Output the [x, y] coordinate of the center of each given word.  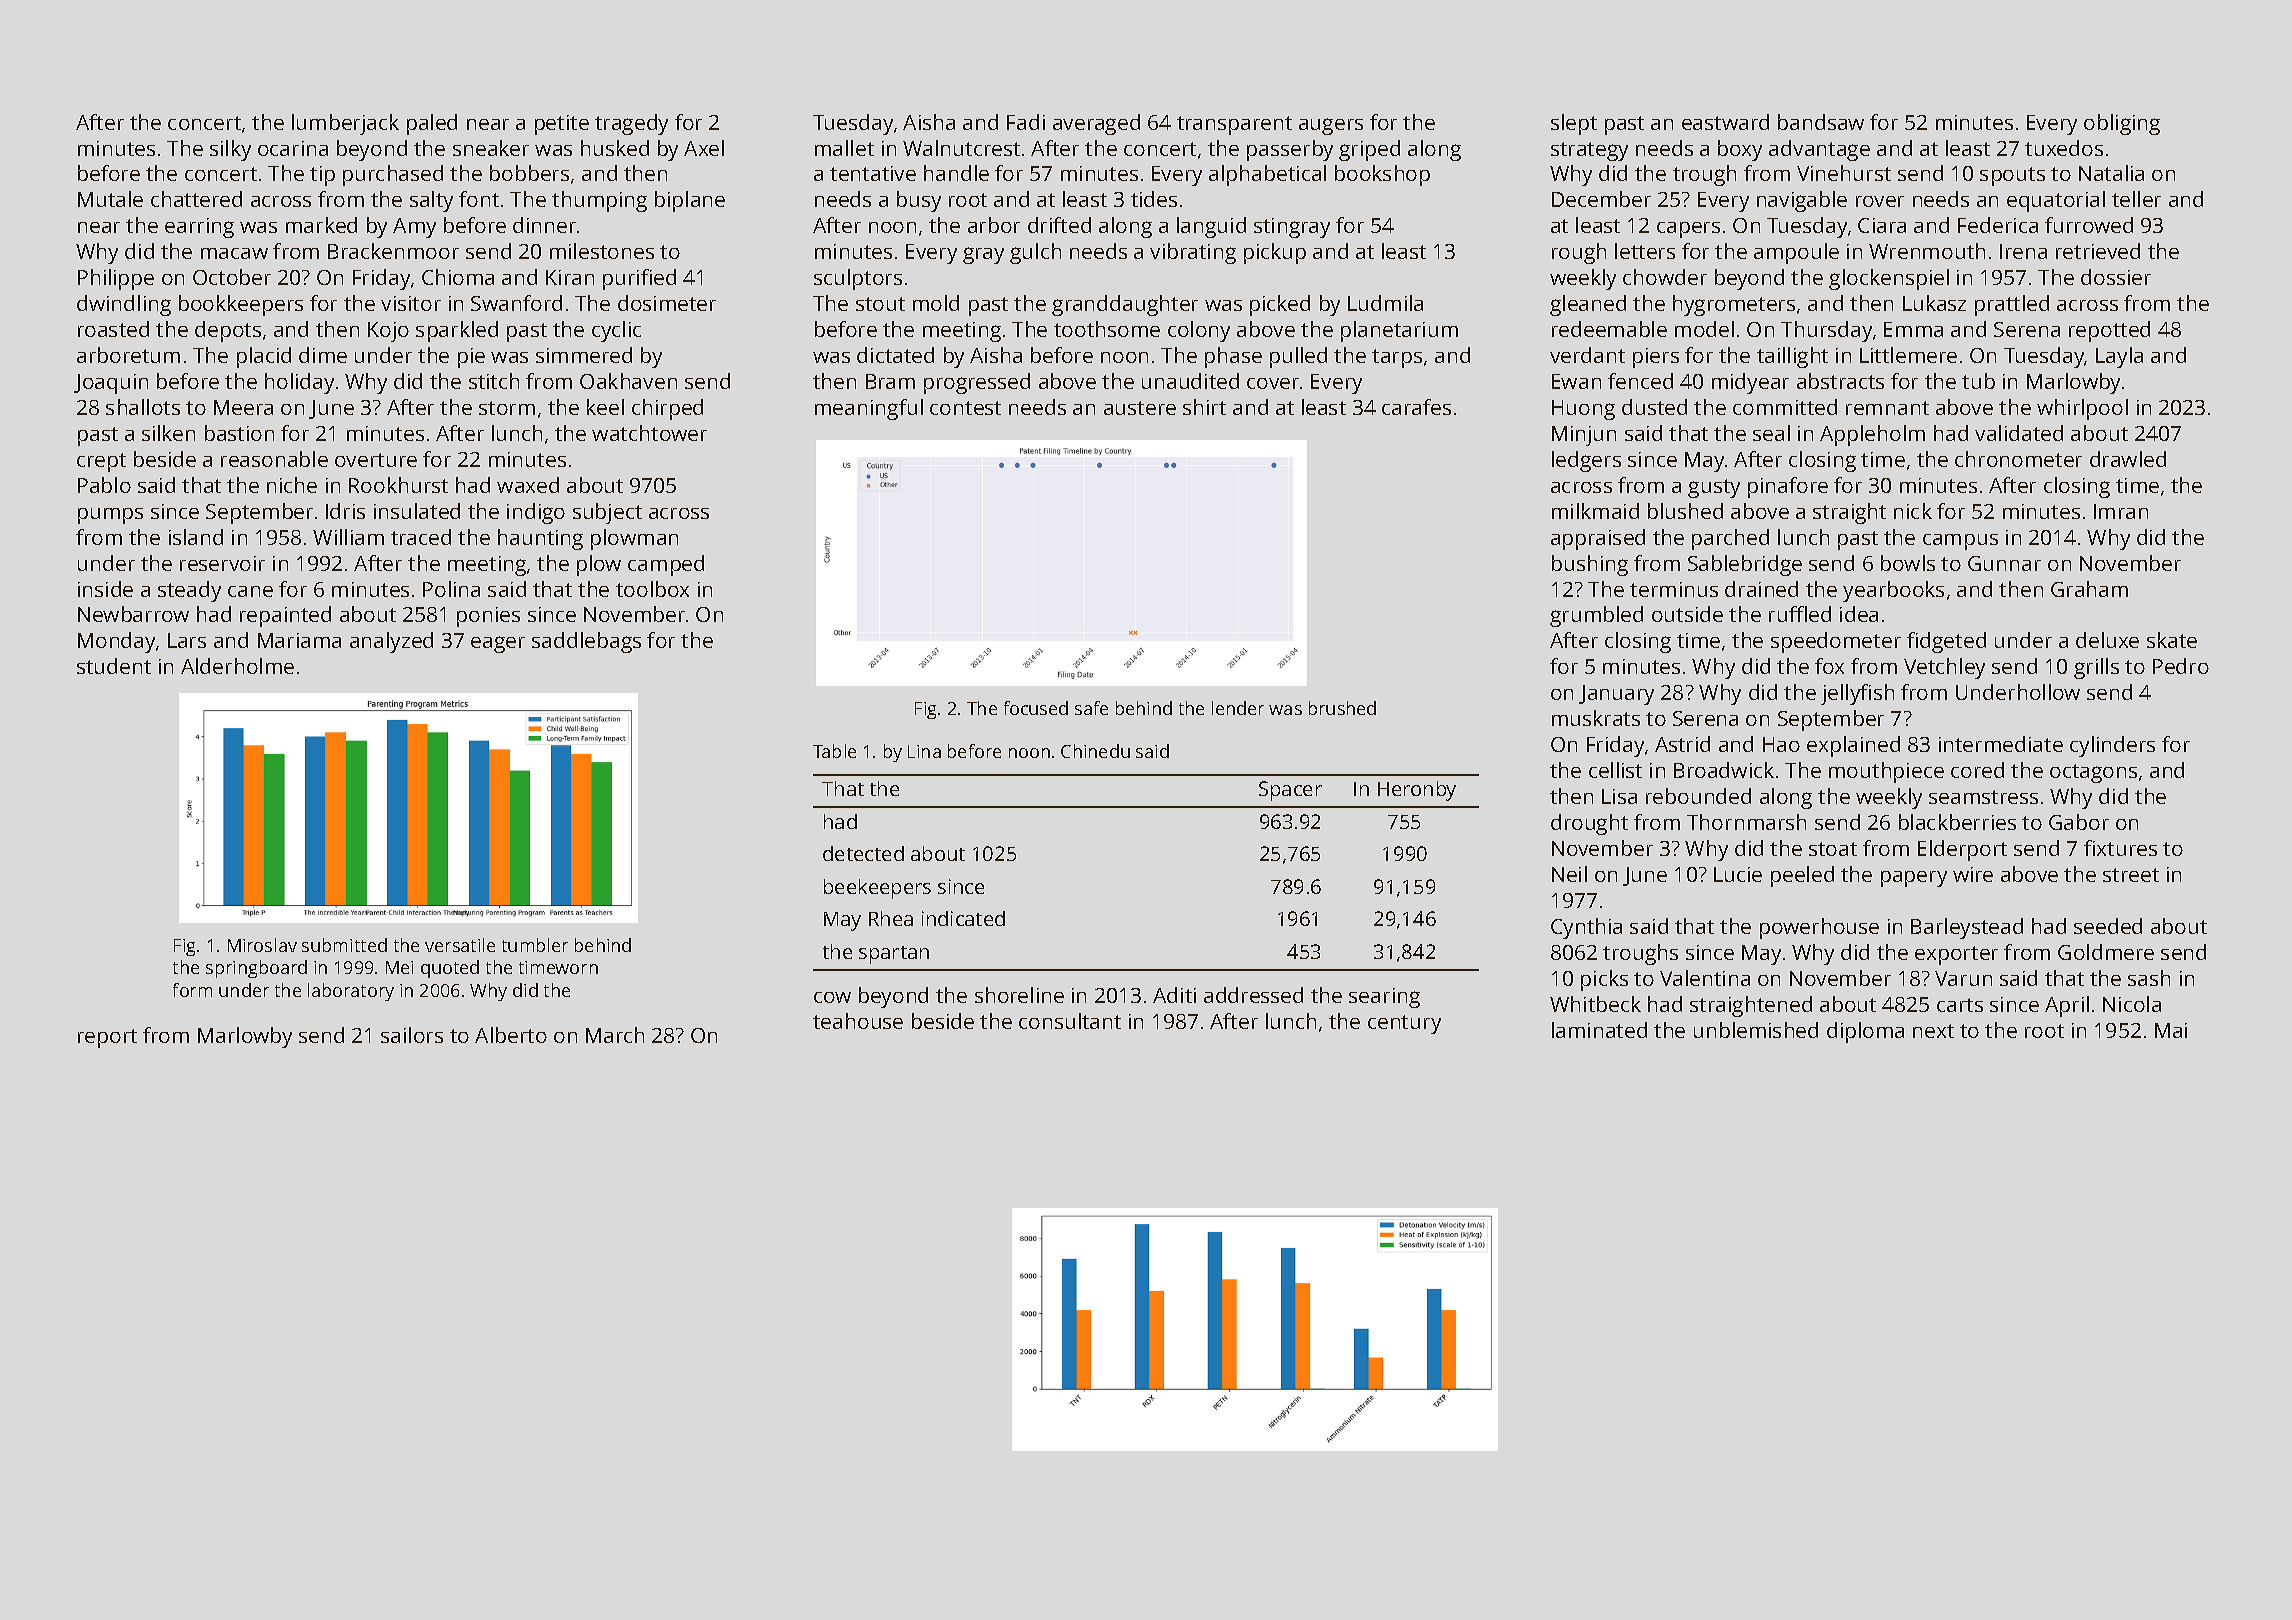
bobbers [529, 173]
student [114, 666]
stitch [494, 381]
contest [965, 408]
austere [1140, 408]
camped [666, 565]
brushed [1342, 708]
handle [956, 173]
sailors [412, 1035]
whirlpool [2082, 409]
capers [1688, 230]
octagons [2093, 773]
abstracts [1840, 381]
